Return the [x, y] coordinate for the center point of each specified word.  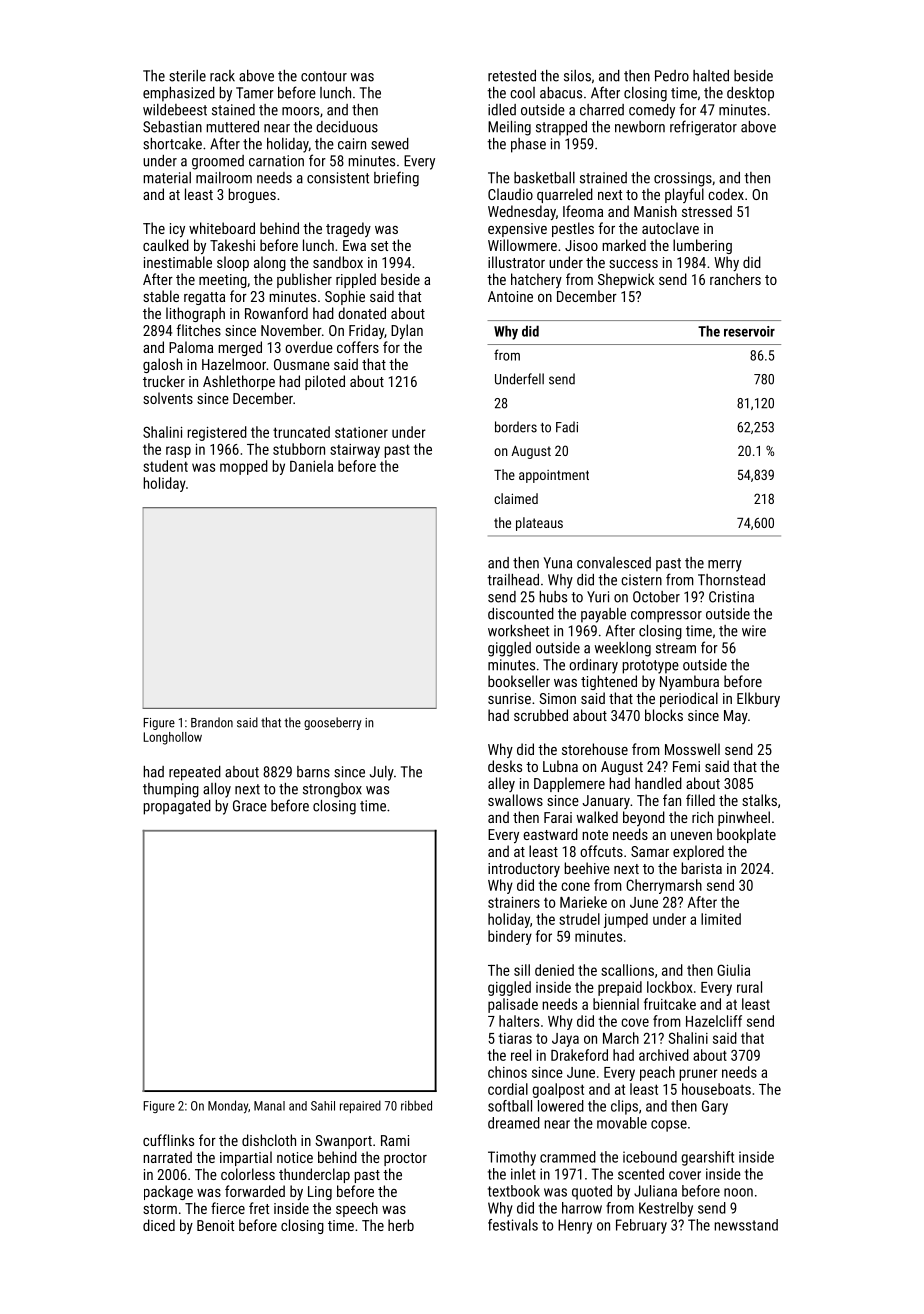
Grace [250, 806]
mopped [244, 467]
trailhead [513, 580]
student [165, 466]
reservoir [749, 331]
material [167, 178]
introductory [524, 869]
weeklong [623, 649]
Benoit [215, 1225]
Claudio [510, 194]
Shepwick [626, 280]
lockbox [670, 987]
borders [516, 427]
